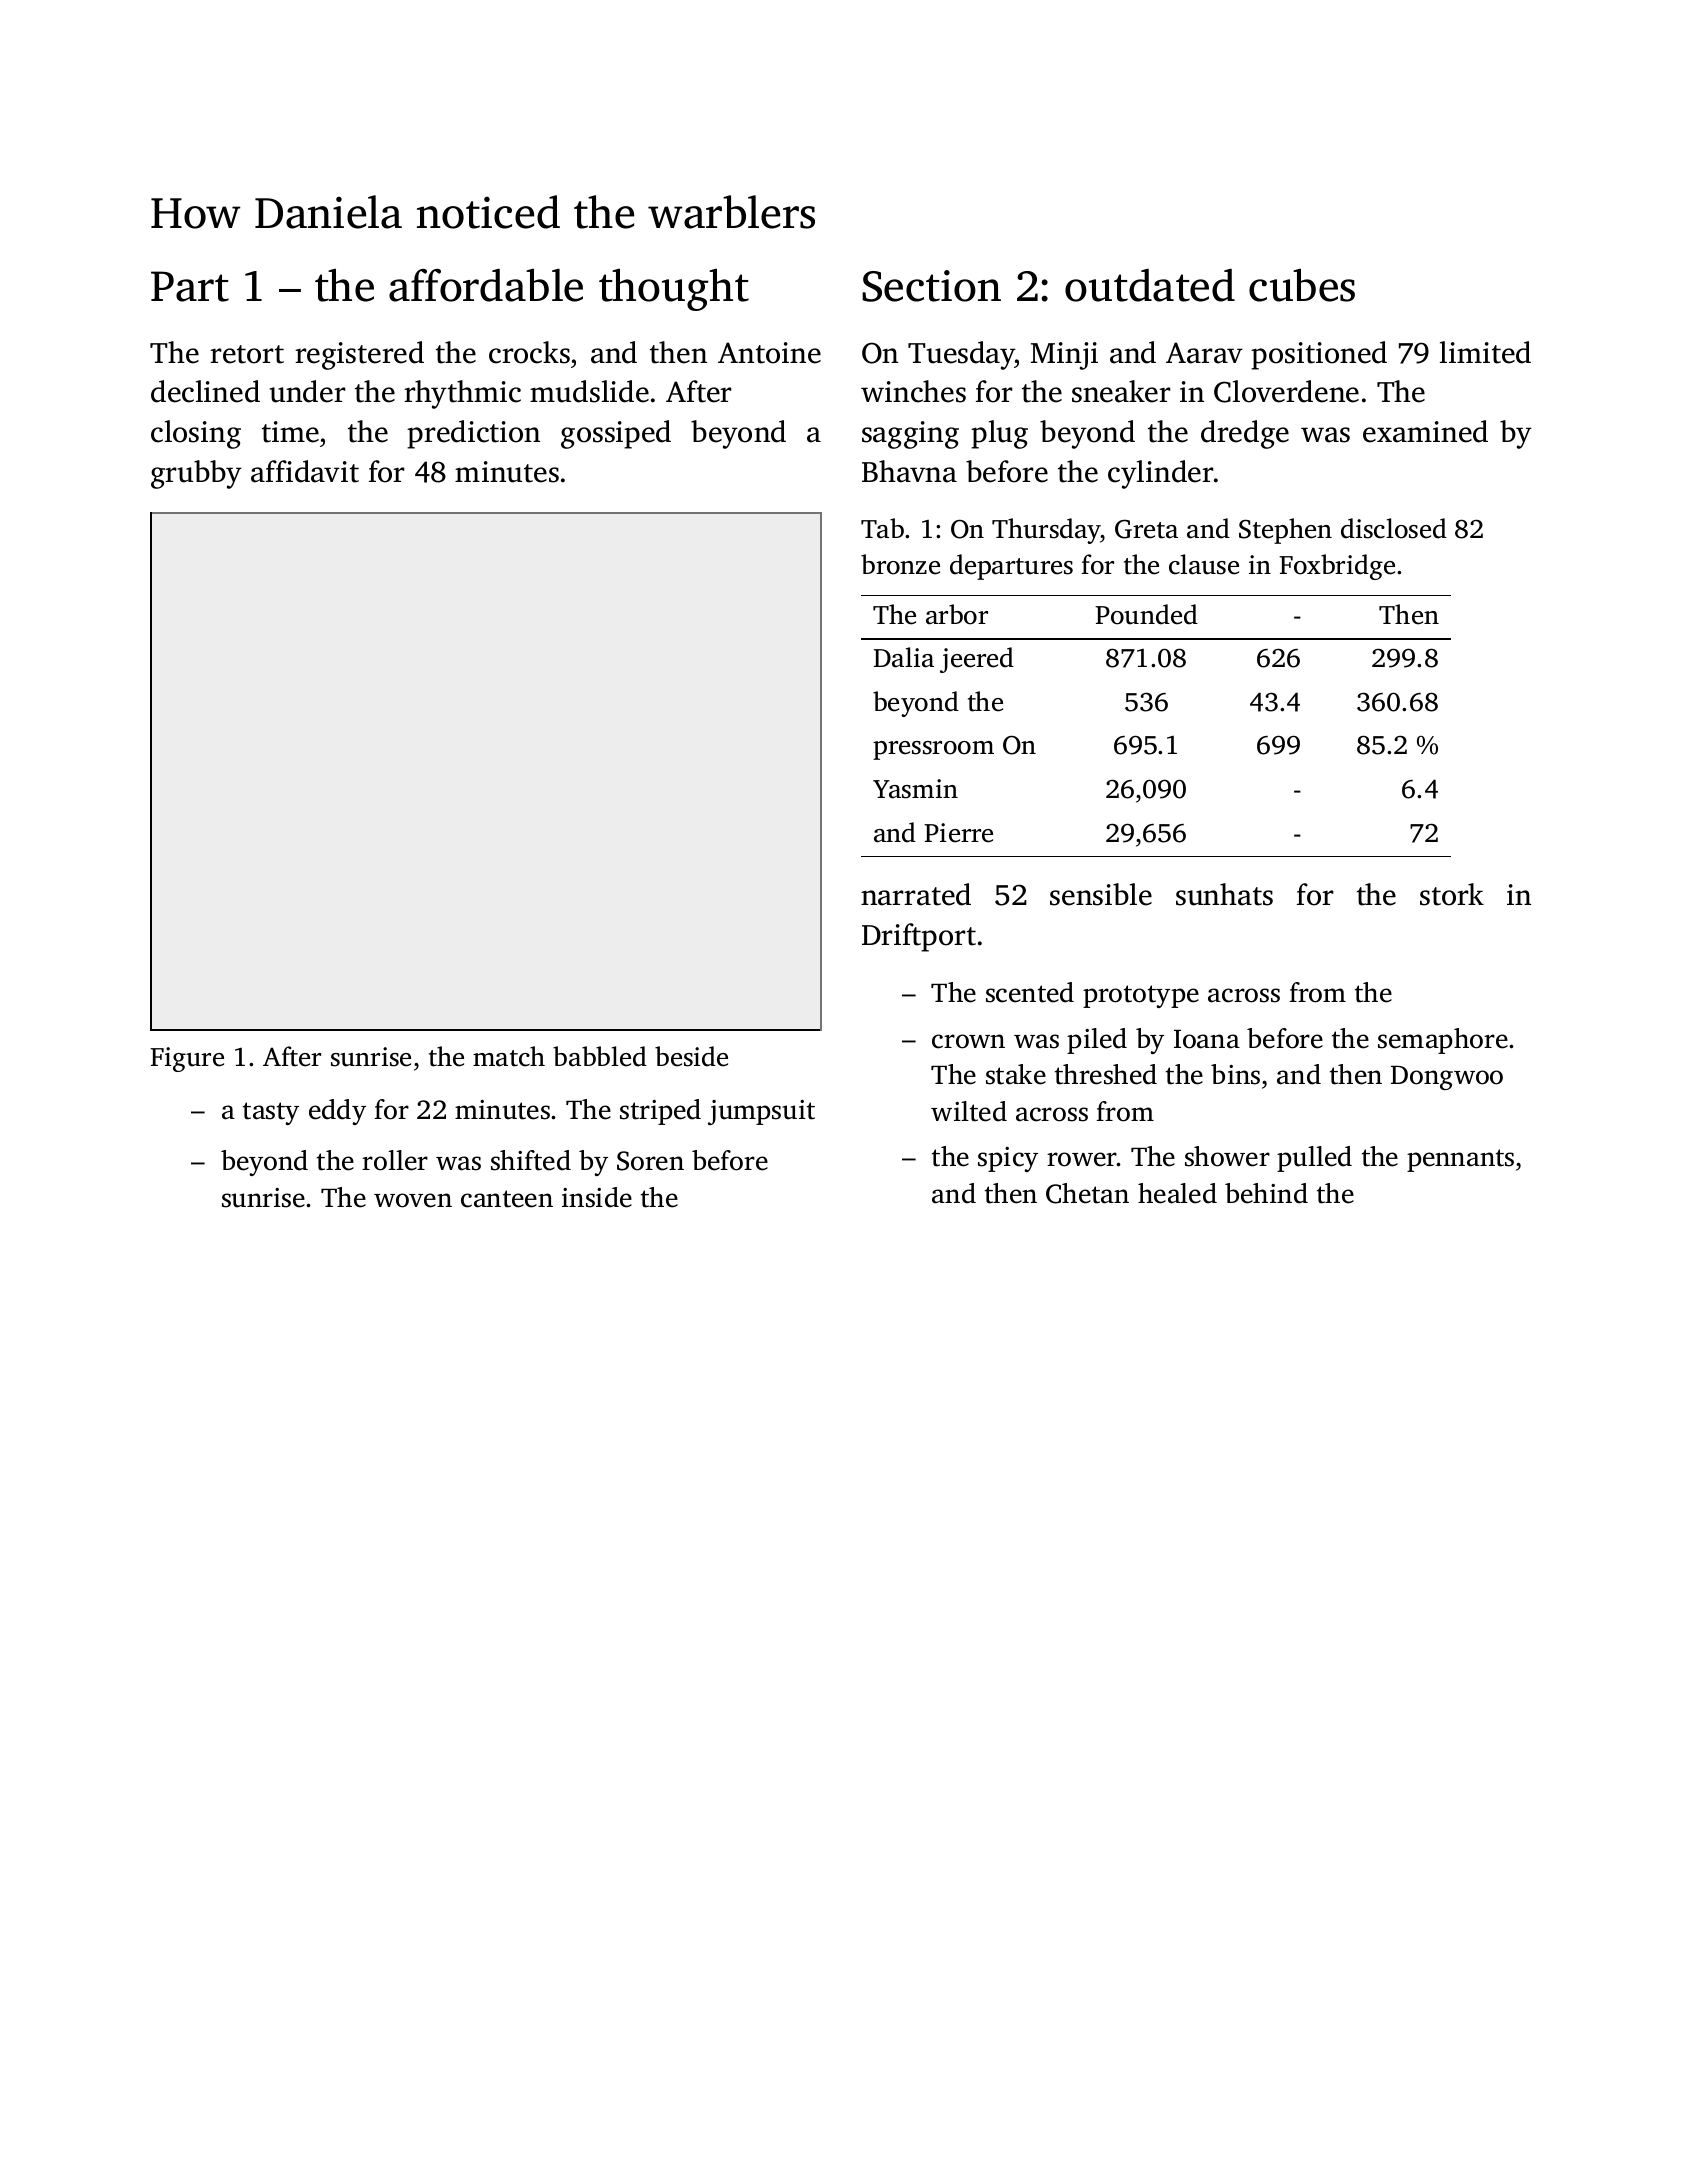  What do you see at coordinates (247, 354) in the screenshot?
I see `retort` at bounding box center [247, 354].
